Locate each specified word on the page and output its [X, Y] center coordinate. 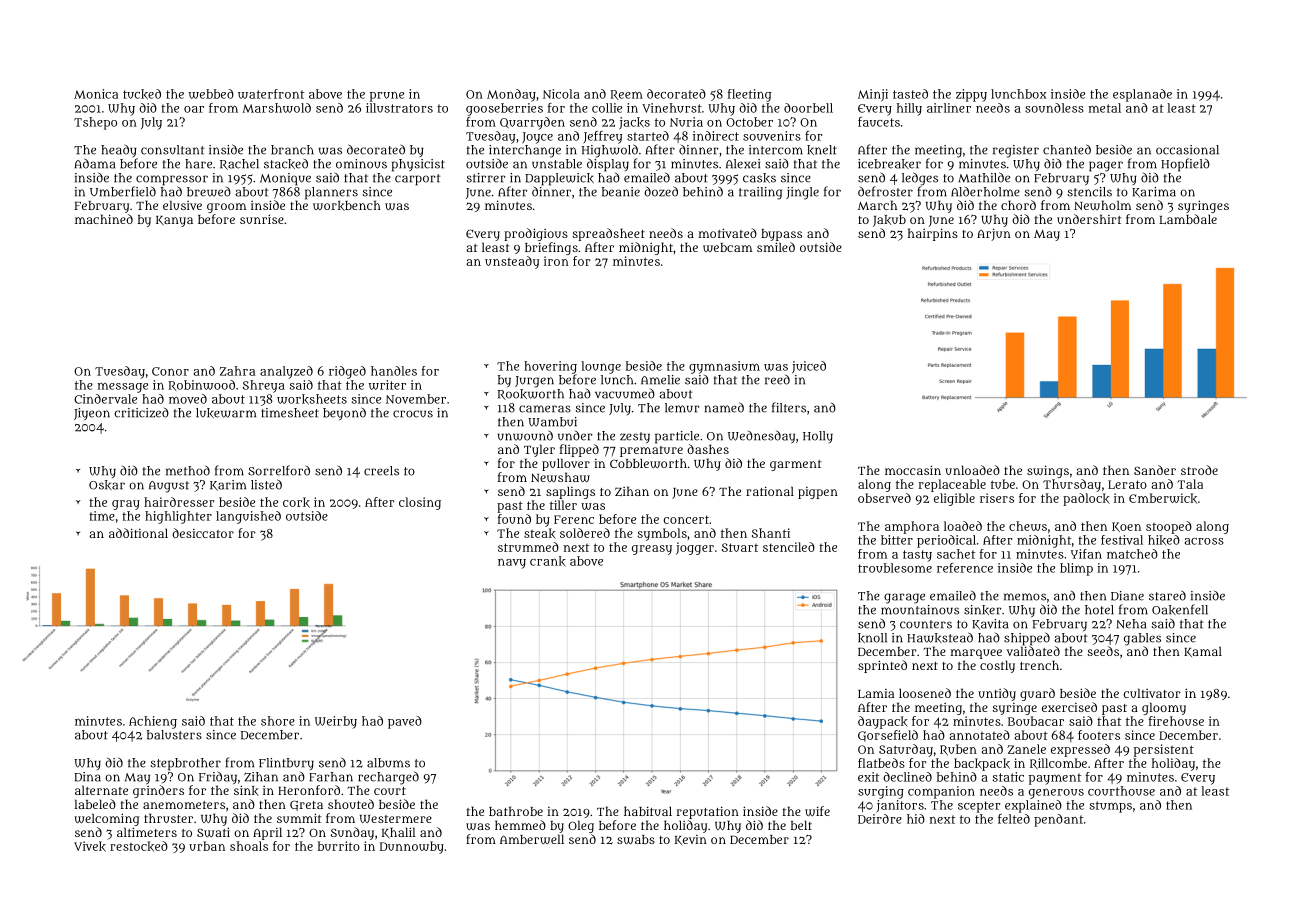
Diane [1127, 596]
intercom [776, 150]
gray [126, 505]
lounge [601, 367]
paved [405, 722]
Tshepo [95, 123]
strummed [528, 547]
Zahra [237, 371]
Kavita [990, 624]
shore [278, 721]
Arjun [994, 234]
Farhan [331, 777]
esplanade [1142, 95]
